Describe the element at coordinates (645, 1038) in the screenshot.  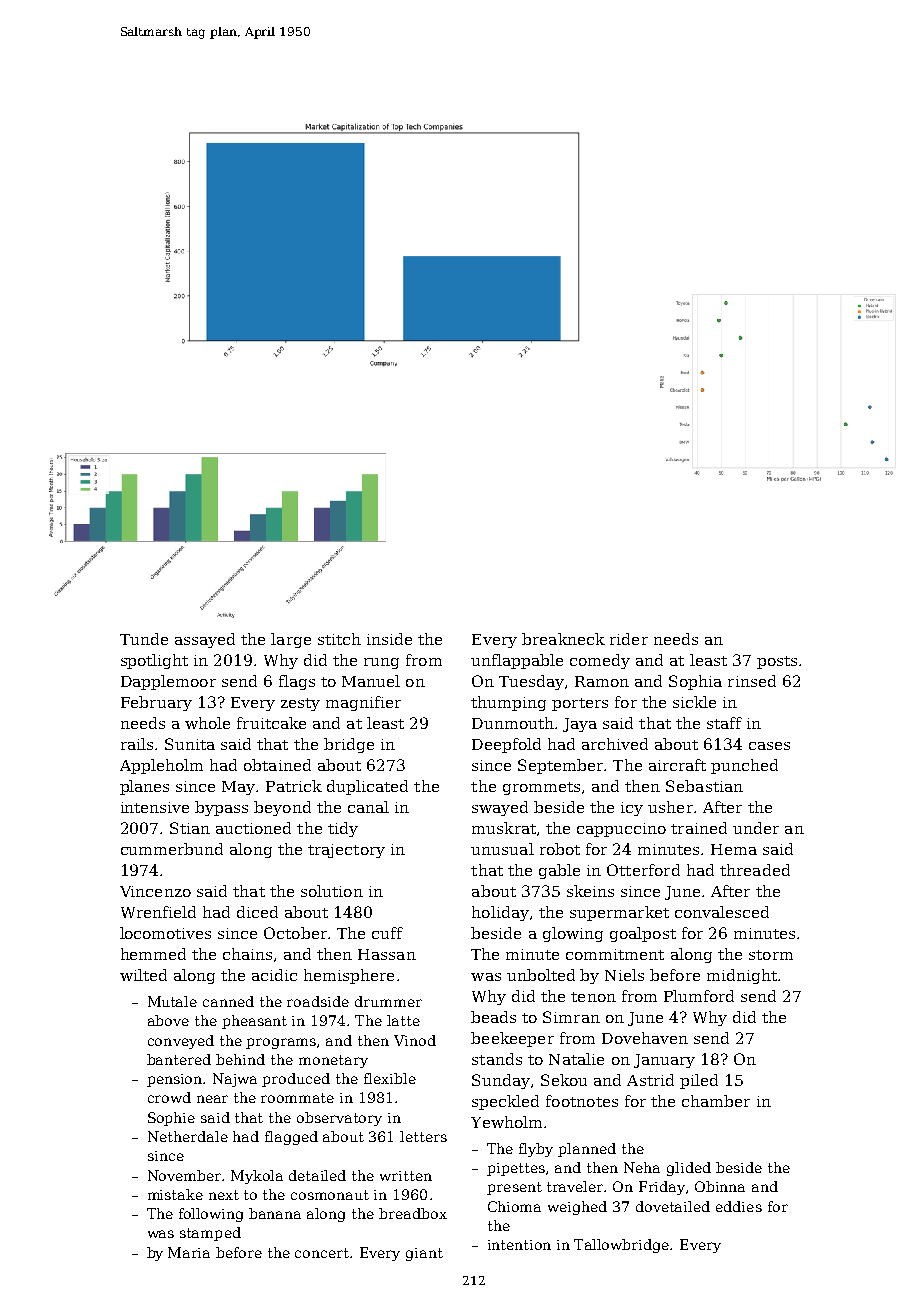
I see `Dovehaven` at that location.
